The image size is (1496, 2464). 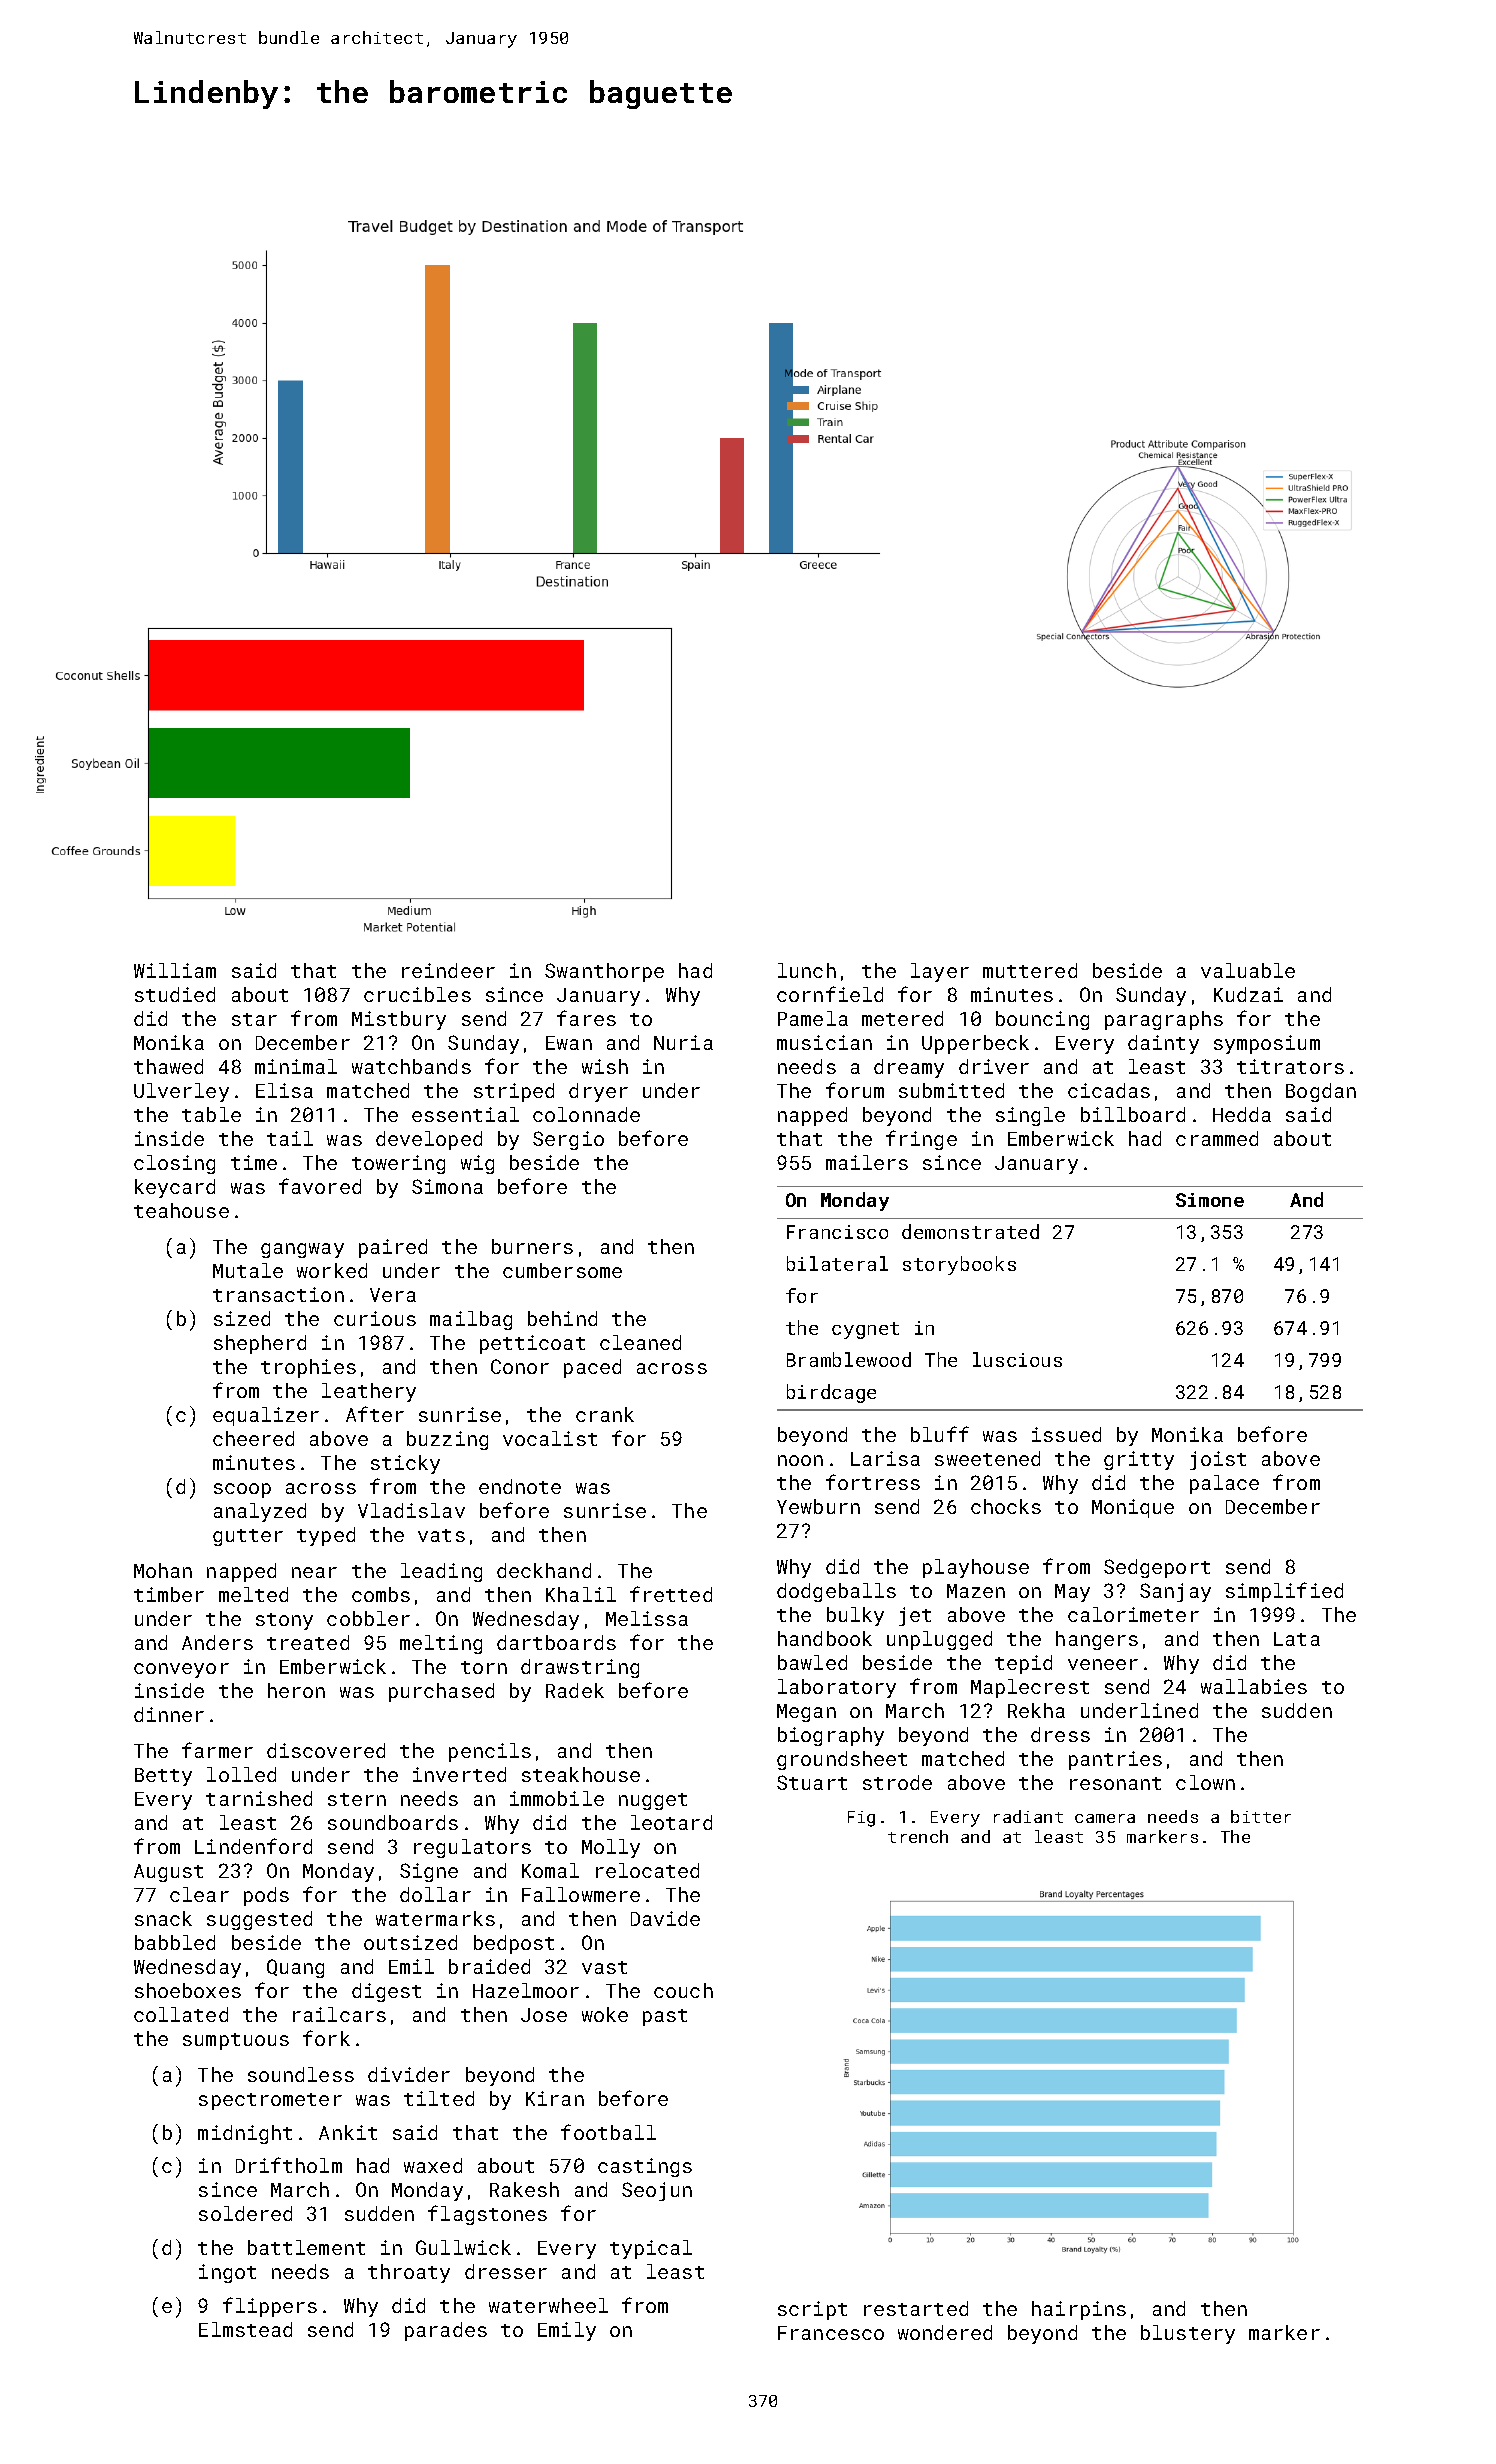 I want to click on blustery, so click(x=1188, y=2334).
